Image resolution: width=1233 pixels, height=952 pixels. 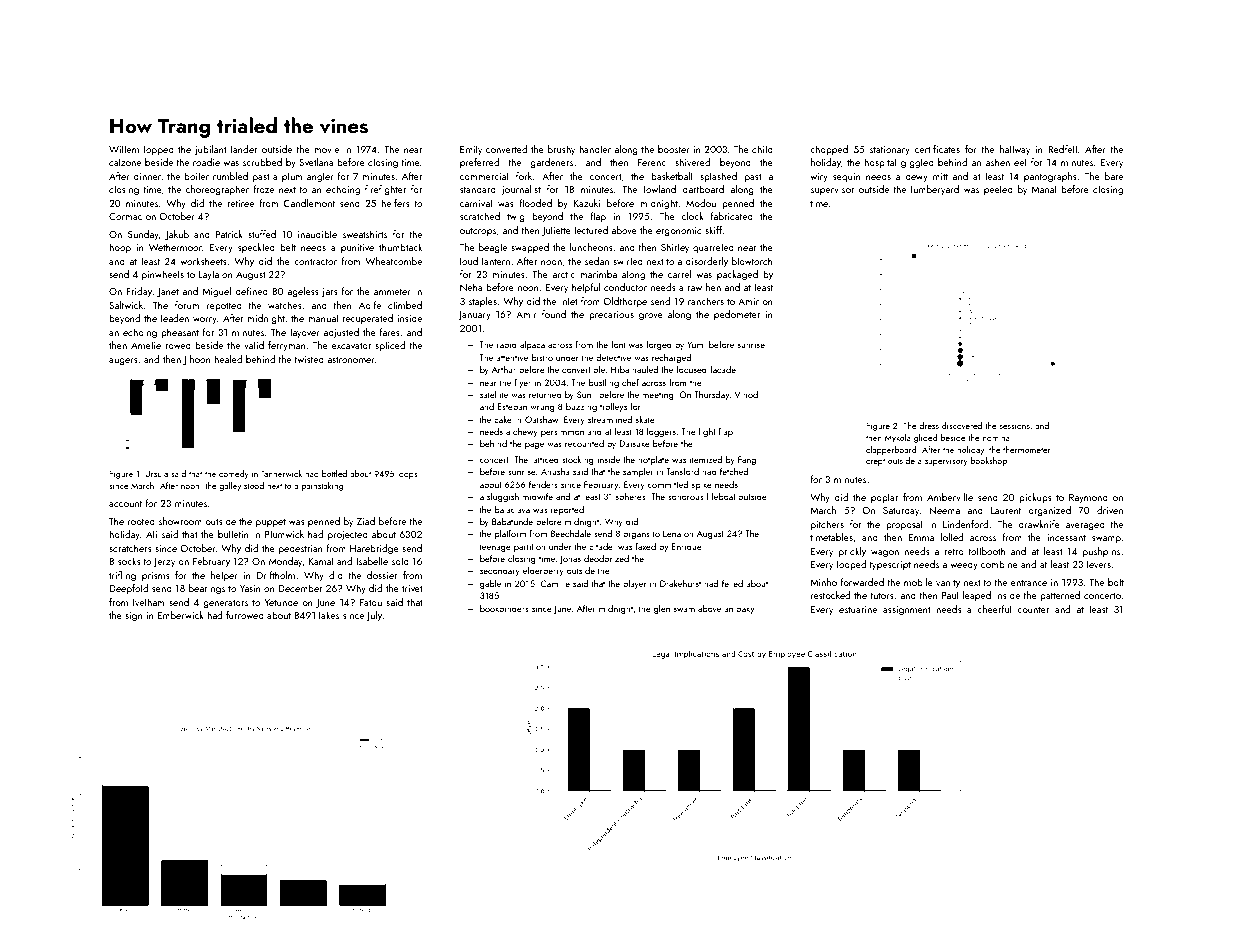 What do you see at coordinates (891, 450) in the screenshot?
I see `clapperboard` at bounding box center [891, 450].
